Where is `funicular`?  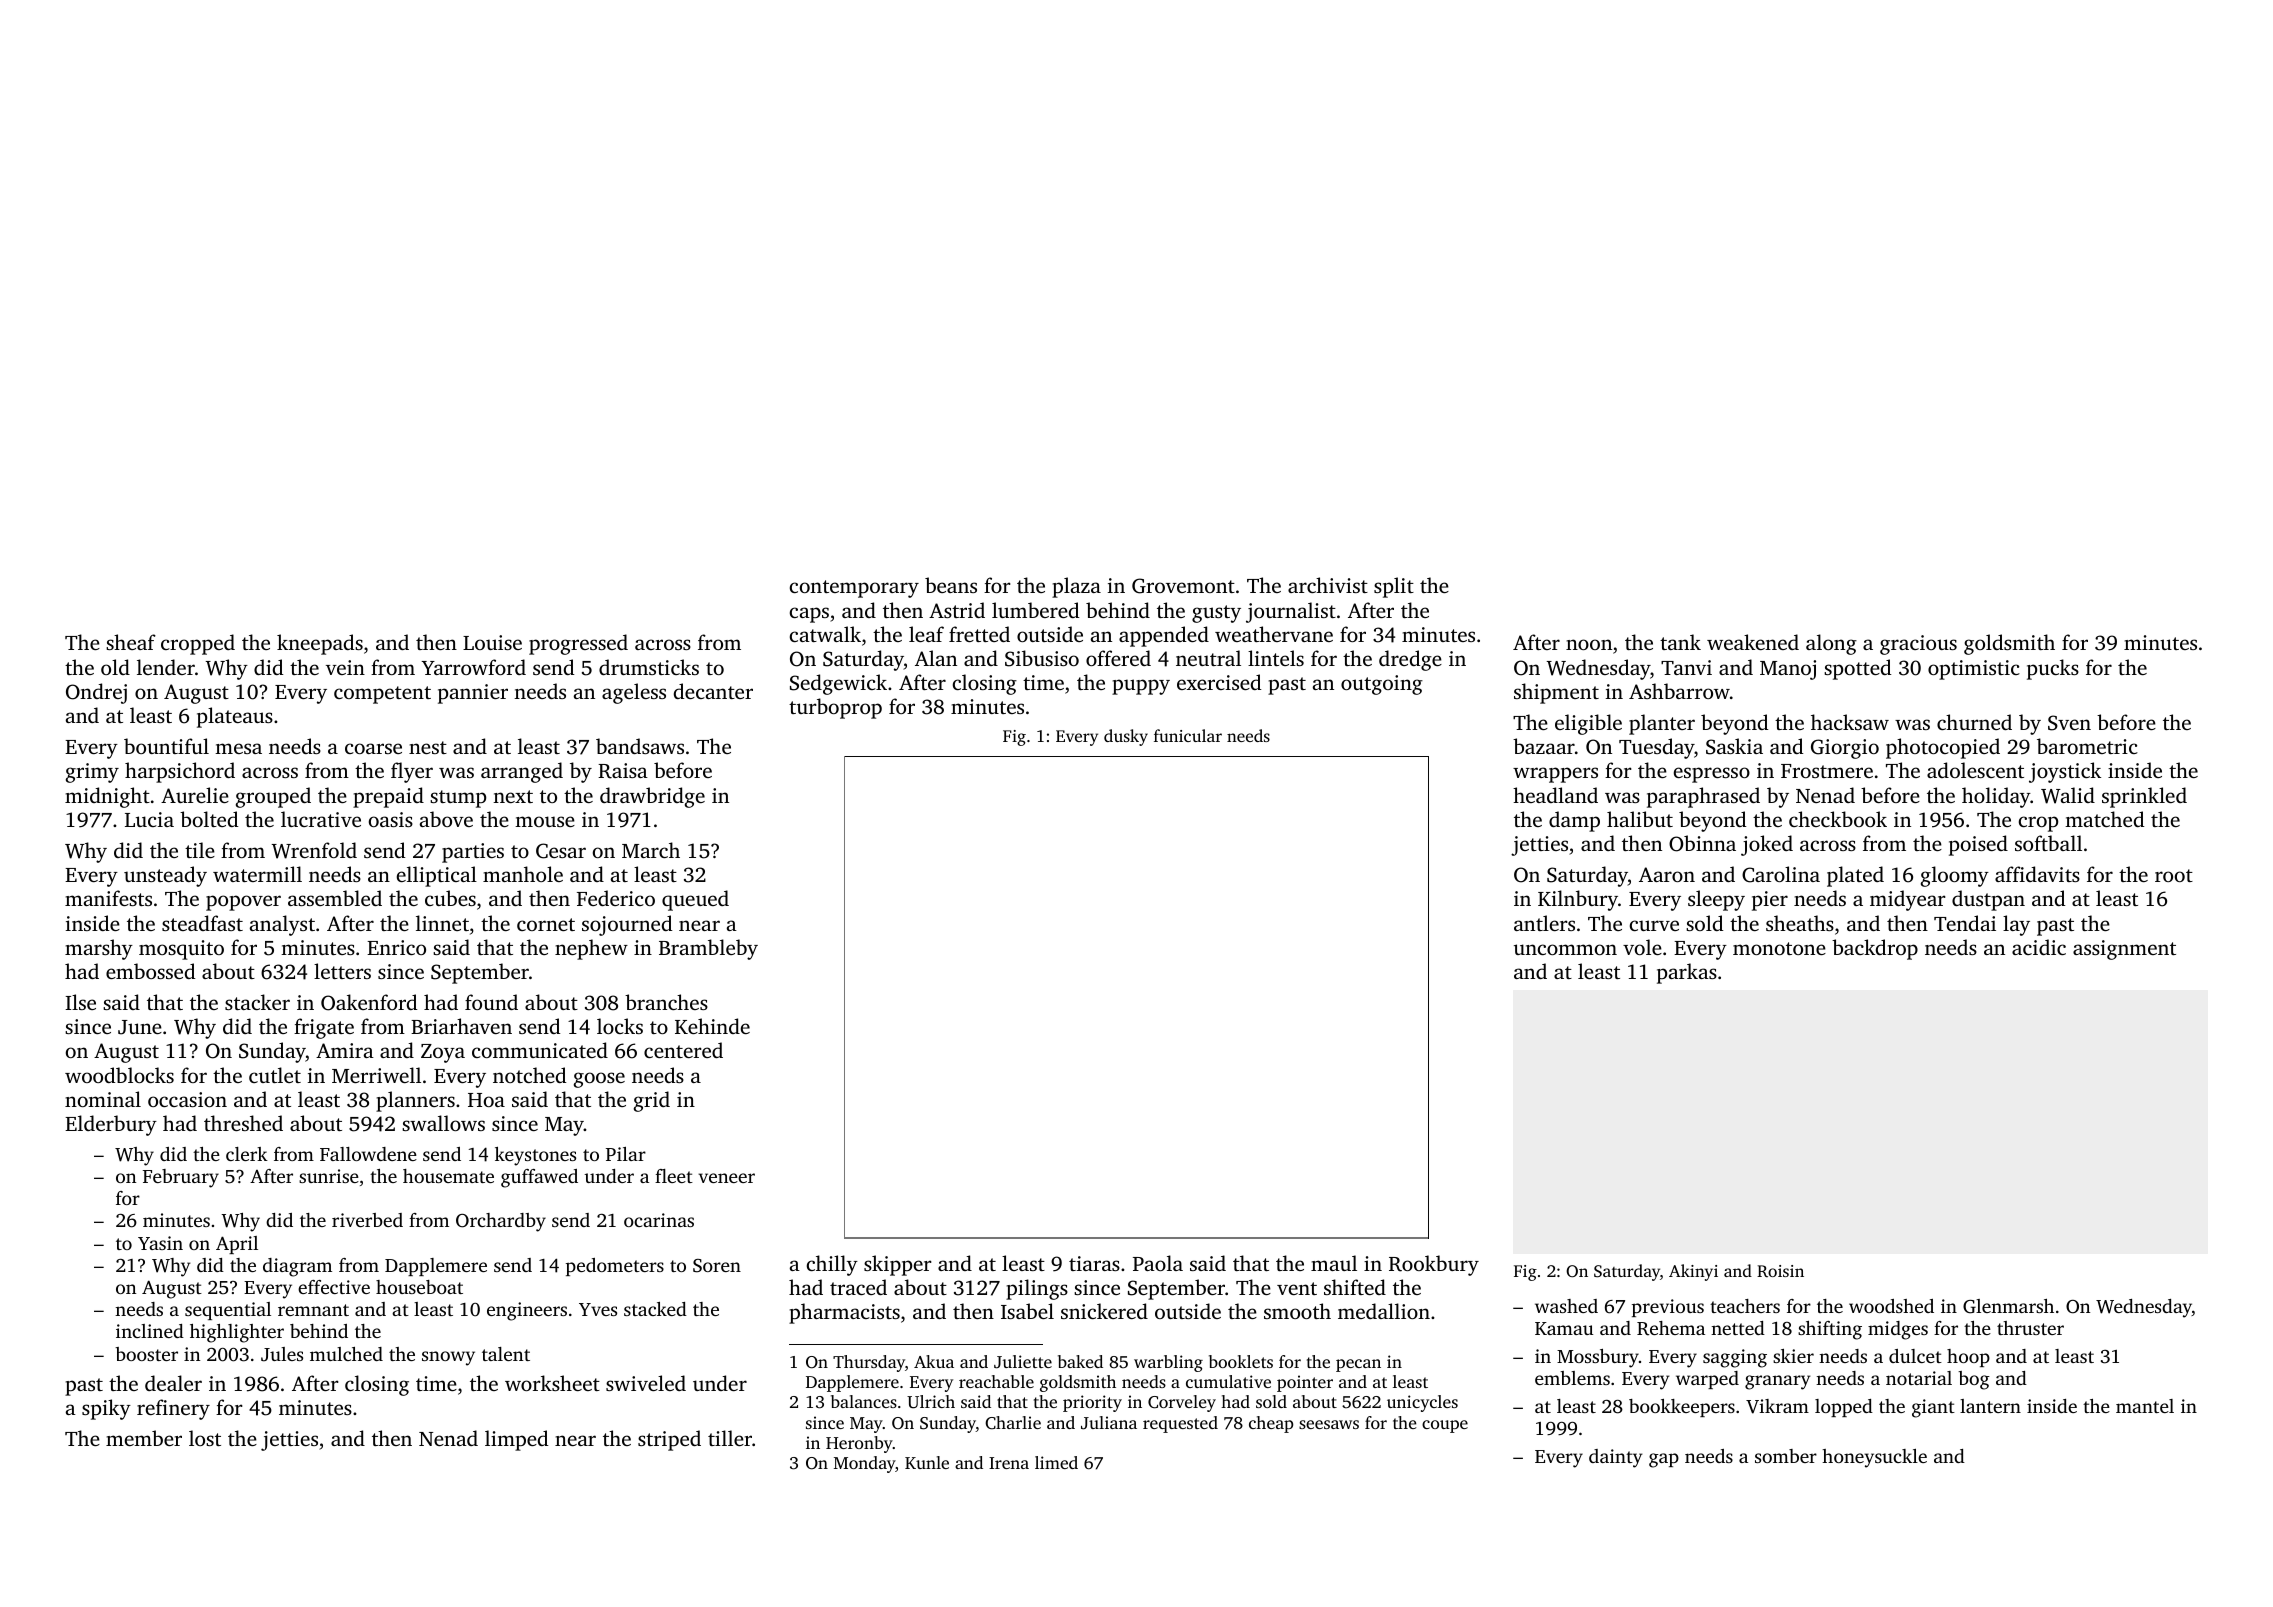 funicular is located at coordinates (1188, 735).
